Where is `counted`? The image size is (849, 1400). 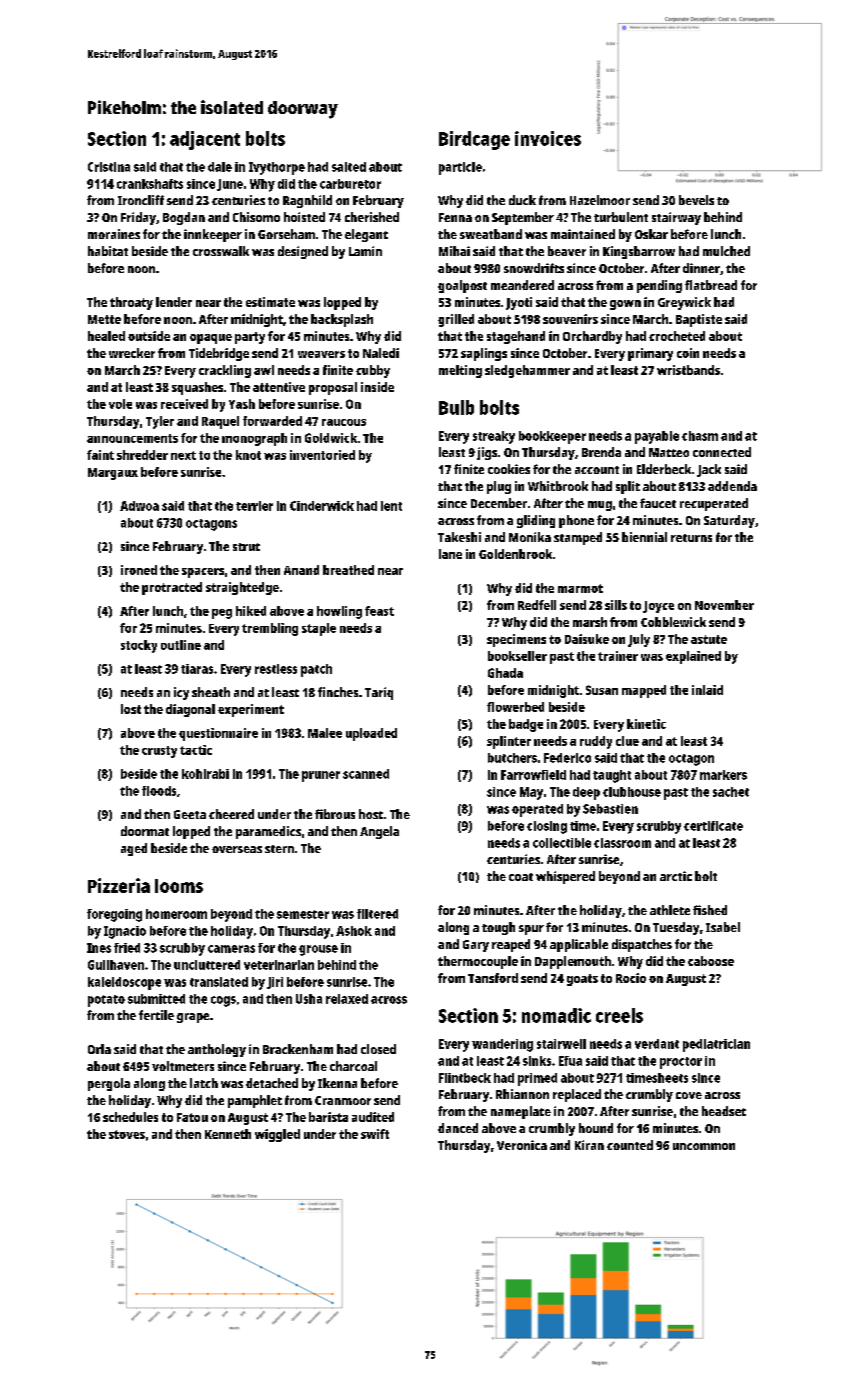
counted is located at coordinates (630, 1145).
